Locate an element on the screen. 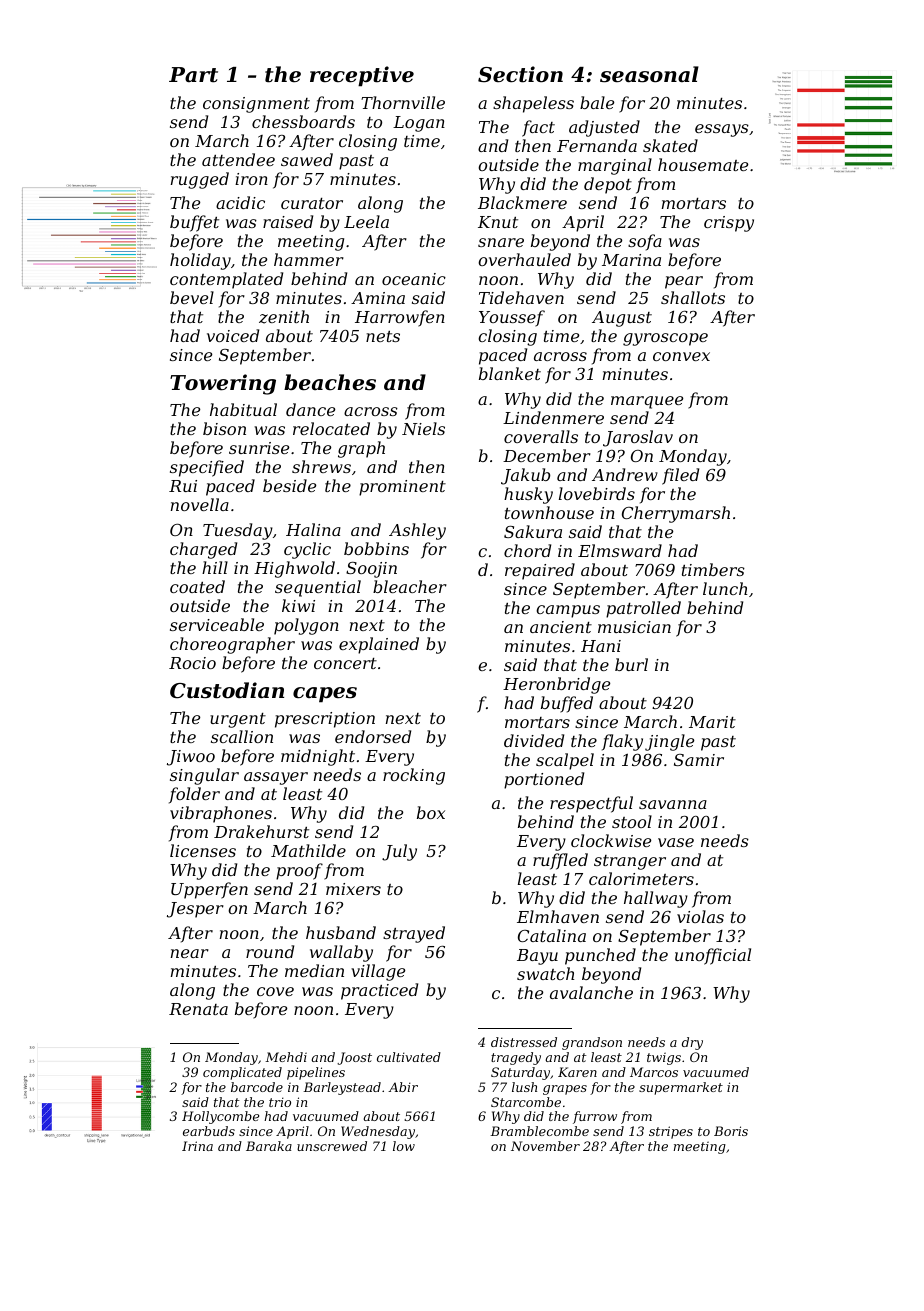  Hollycombe is located at coordinates (220, 1117).
